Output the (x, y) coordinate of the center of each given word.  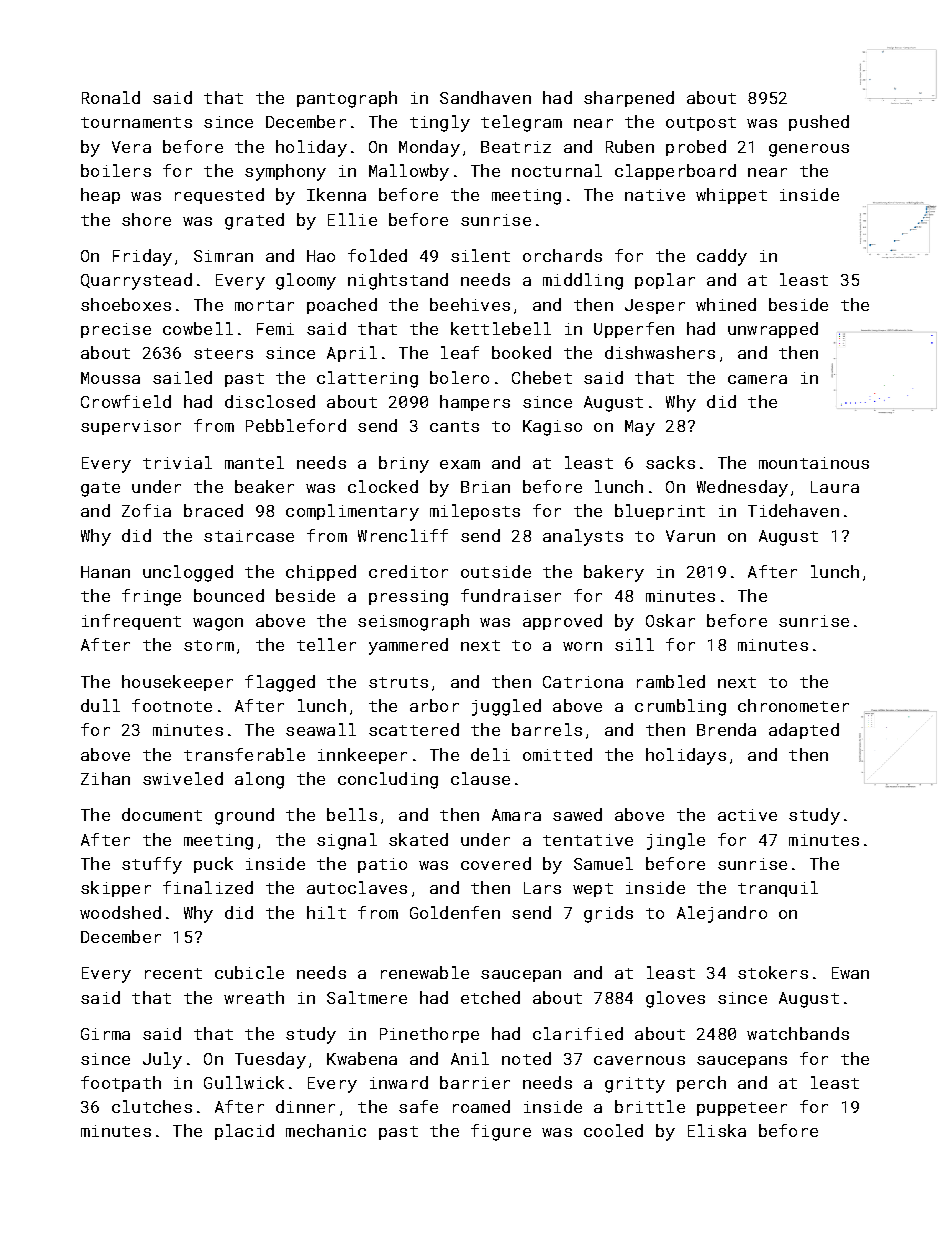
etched (490, 997)
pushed (819, 123)
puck (213, 865)
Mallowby (409, 172)
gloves (675, 999)
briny (404, 464)
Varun (690, 536)
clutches (152, 1106)
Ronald (111, 97)
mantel (254, 462)
